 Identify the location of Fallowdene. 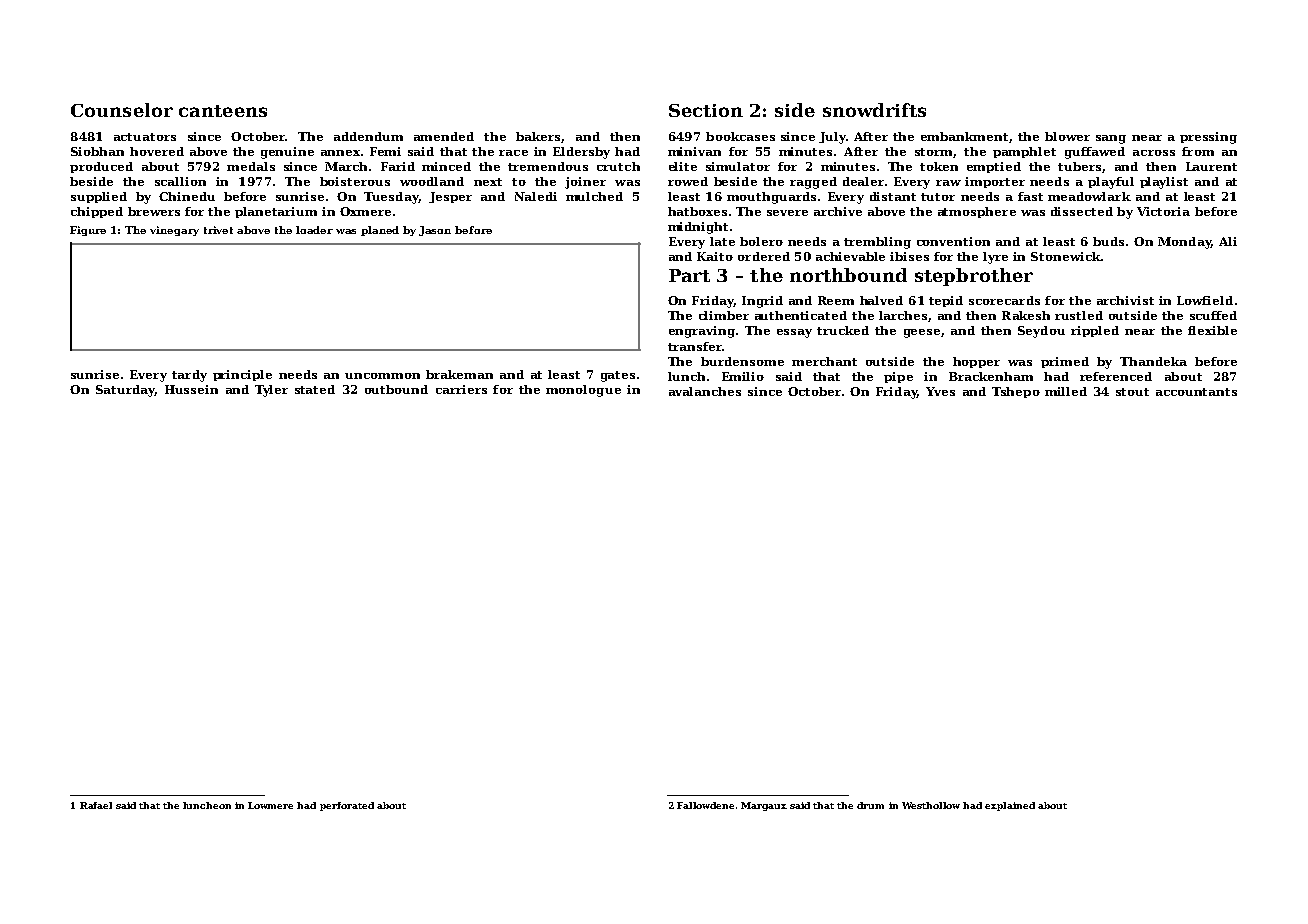
(705, 805).
